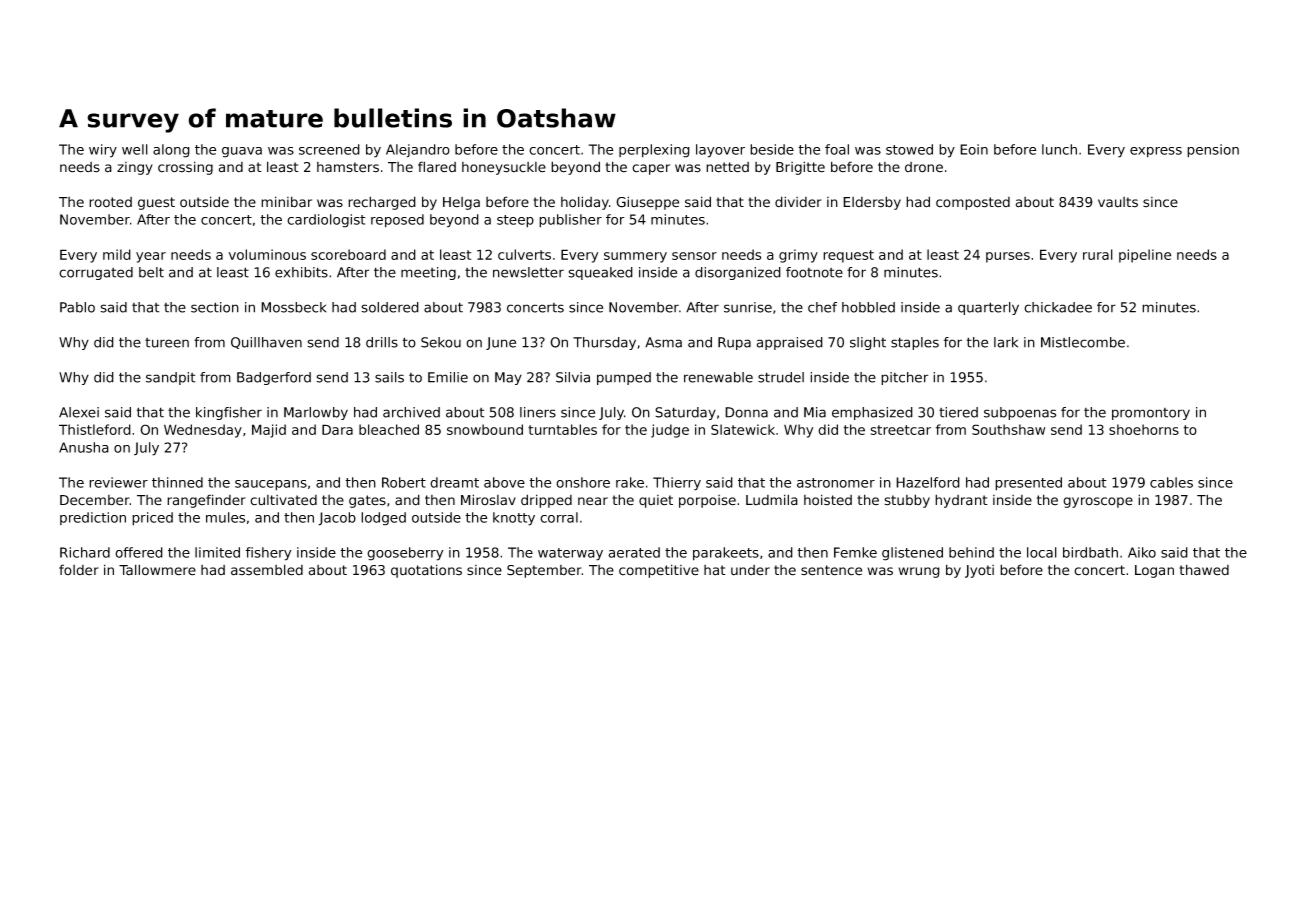 This image has height=924, width=1308. I want to click on Alejandro, so click(418, 151).
